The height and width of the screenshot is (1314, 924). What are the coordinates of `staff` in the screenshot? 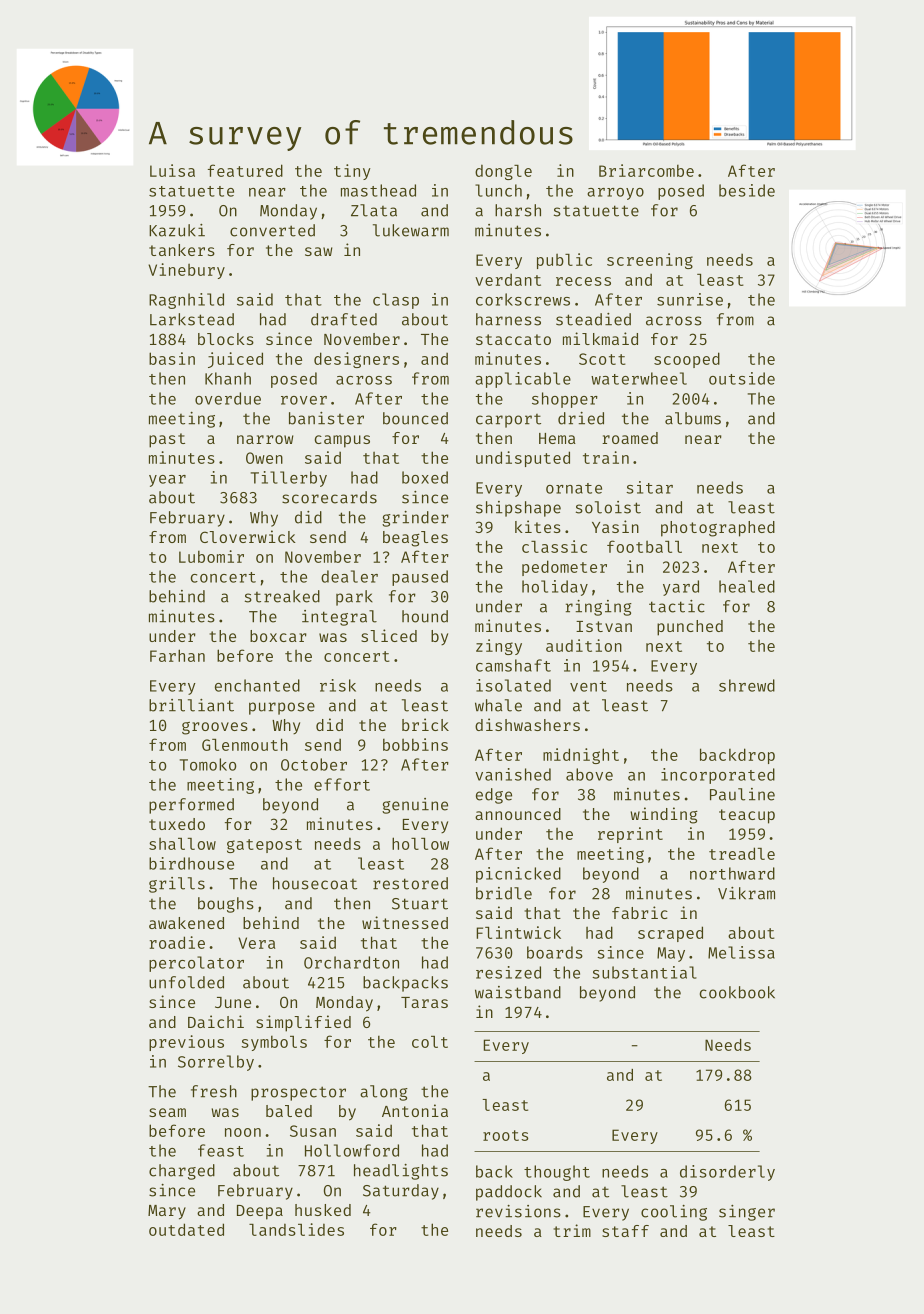 It's located at (625, 1231).
